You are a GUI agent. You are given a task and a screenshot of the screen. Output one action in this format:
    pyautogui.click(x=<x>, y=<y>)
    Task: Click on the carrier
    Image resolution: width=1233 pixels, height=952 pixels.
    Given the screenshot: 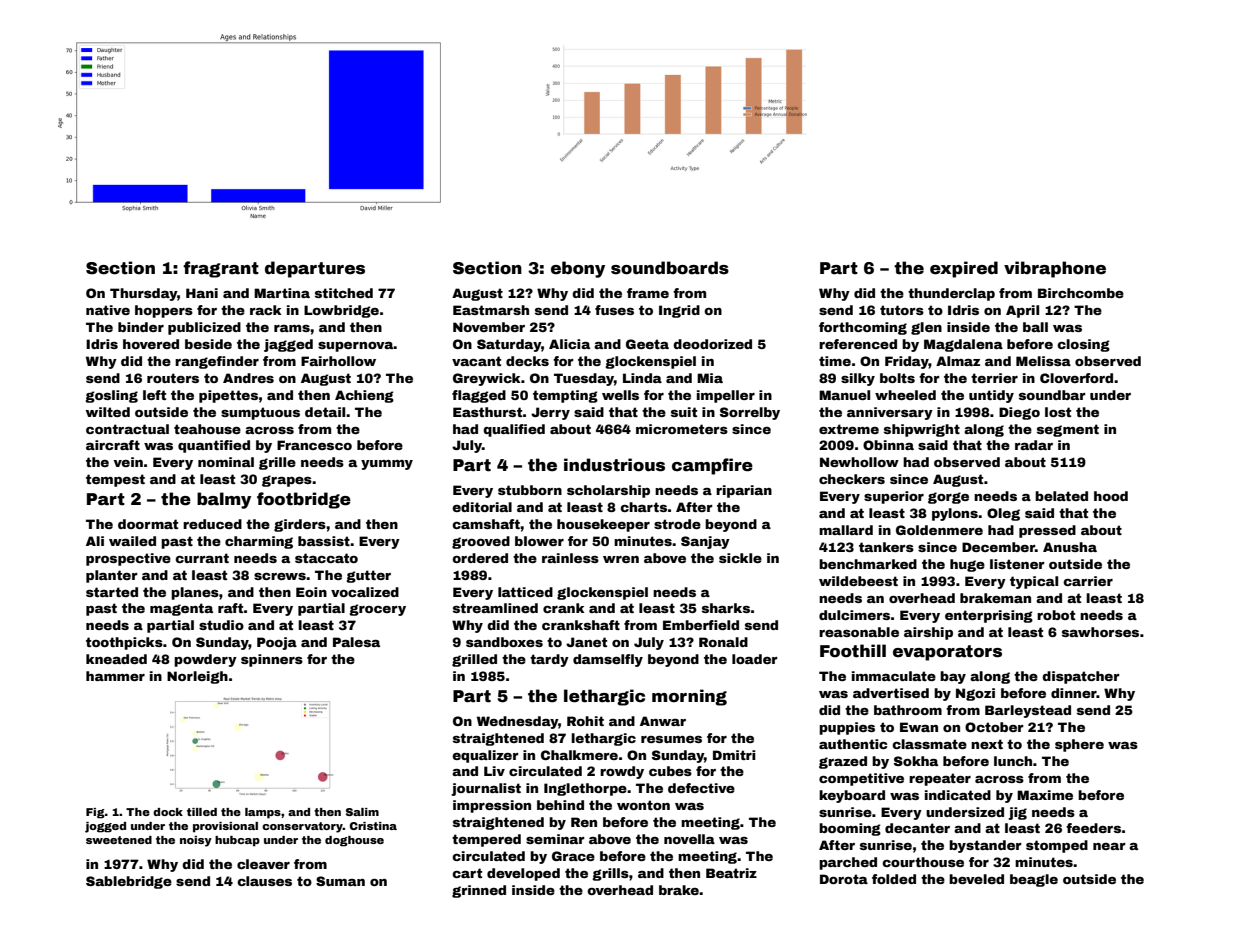 What is the action you would take?
    pyautogui.click(x=1088, y=581)
